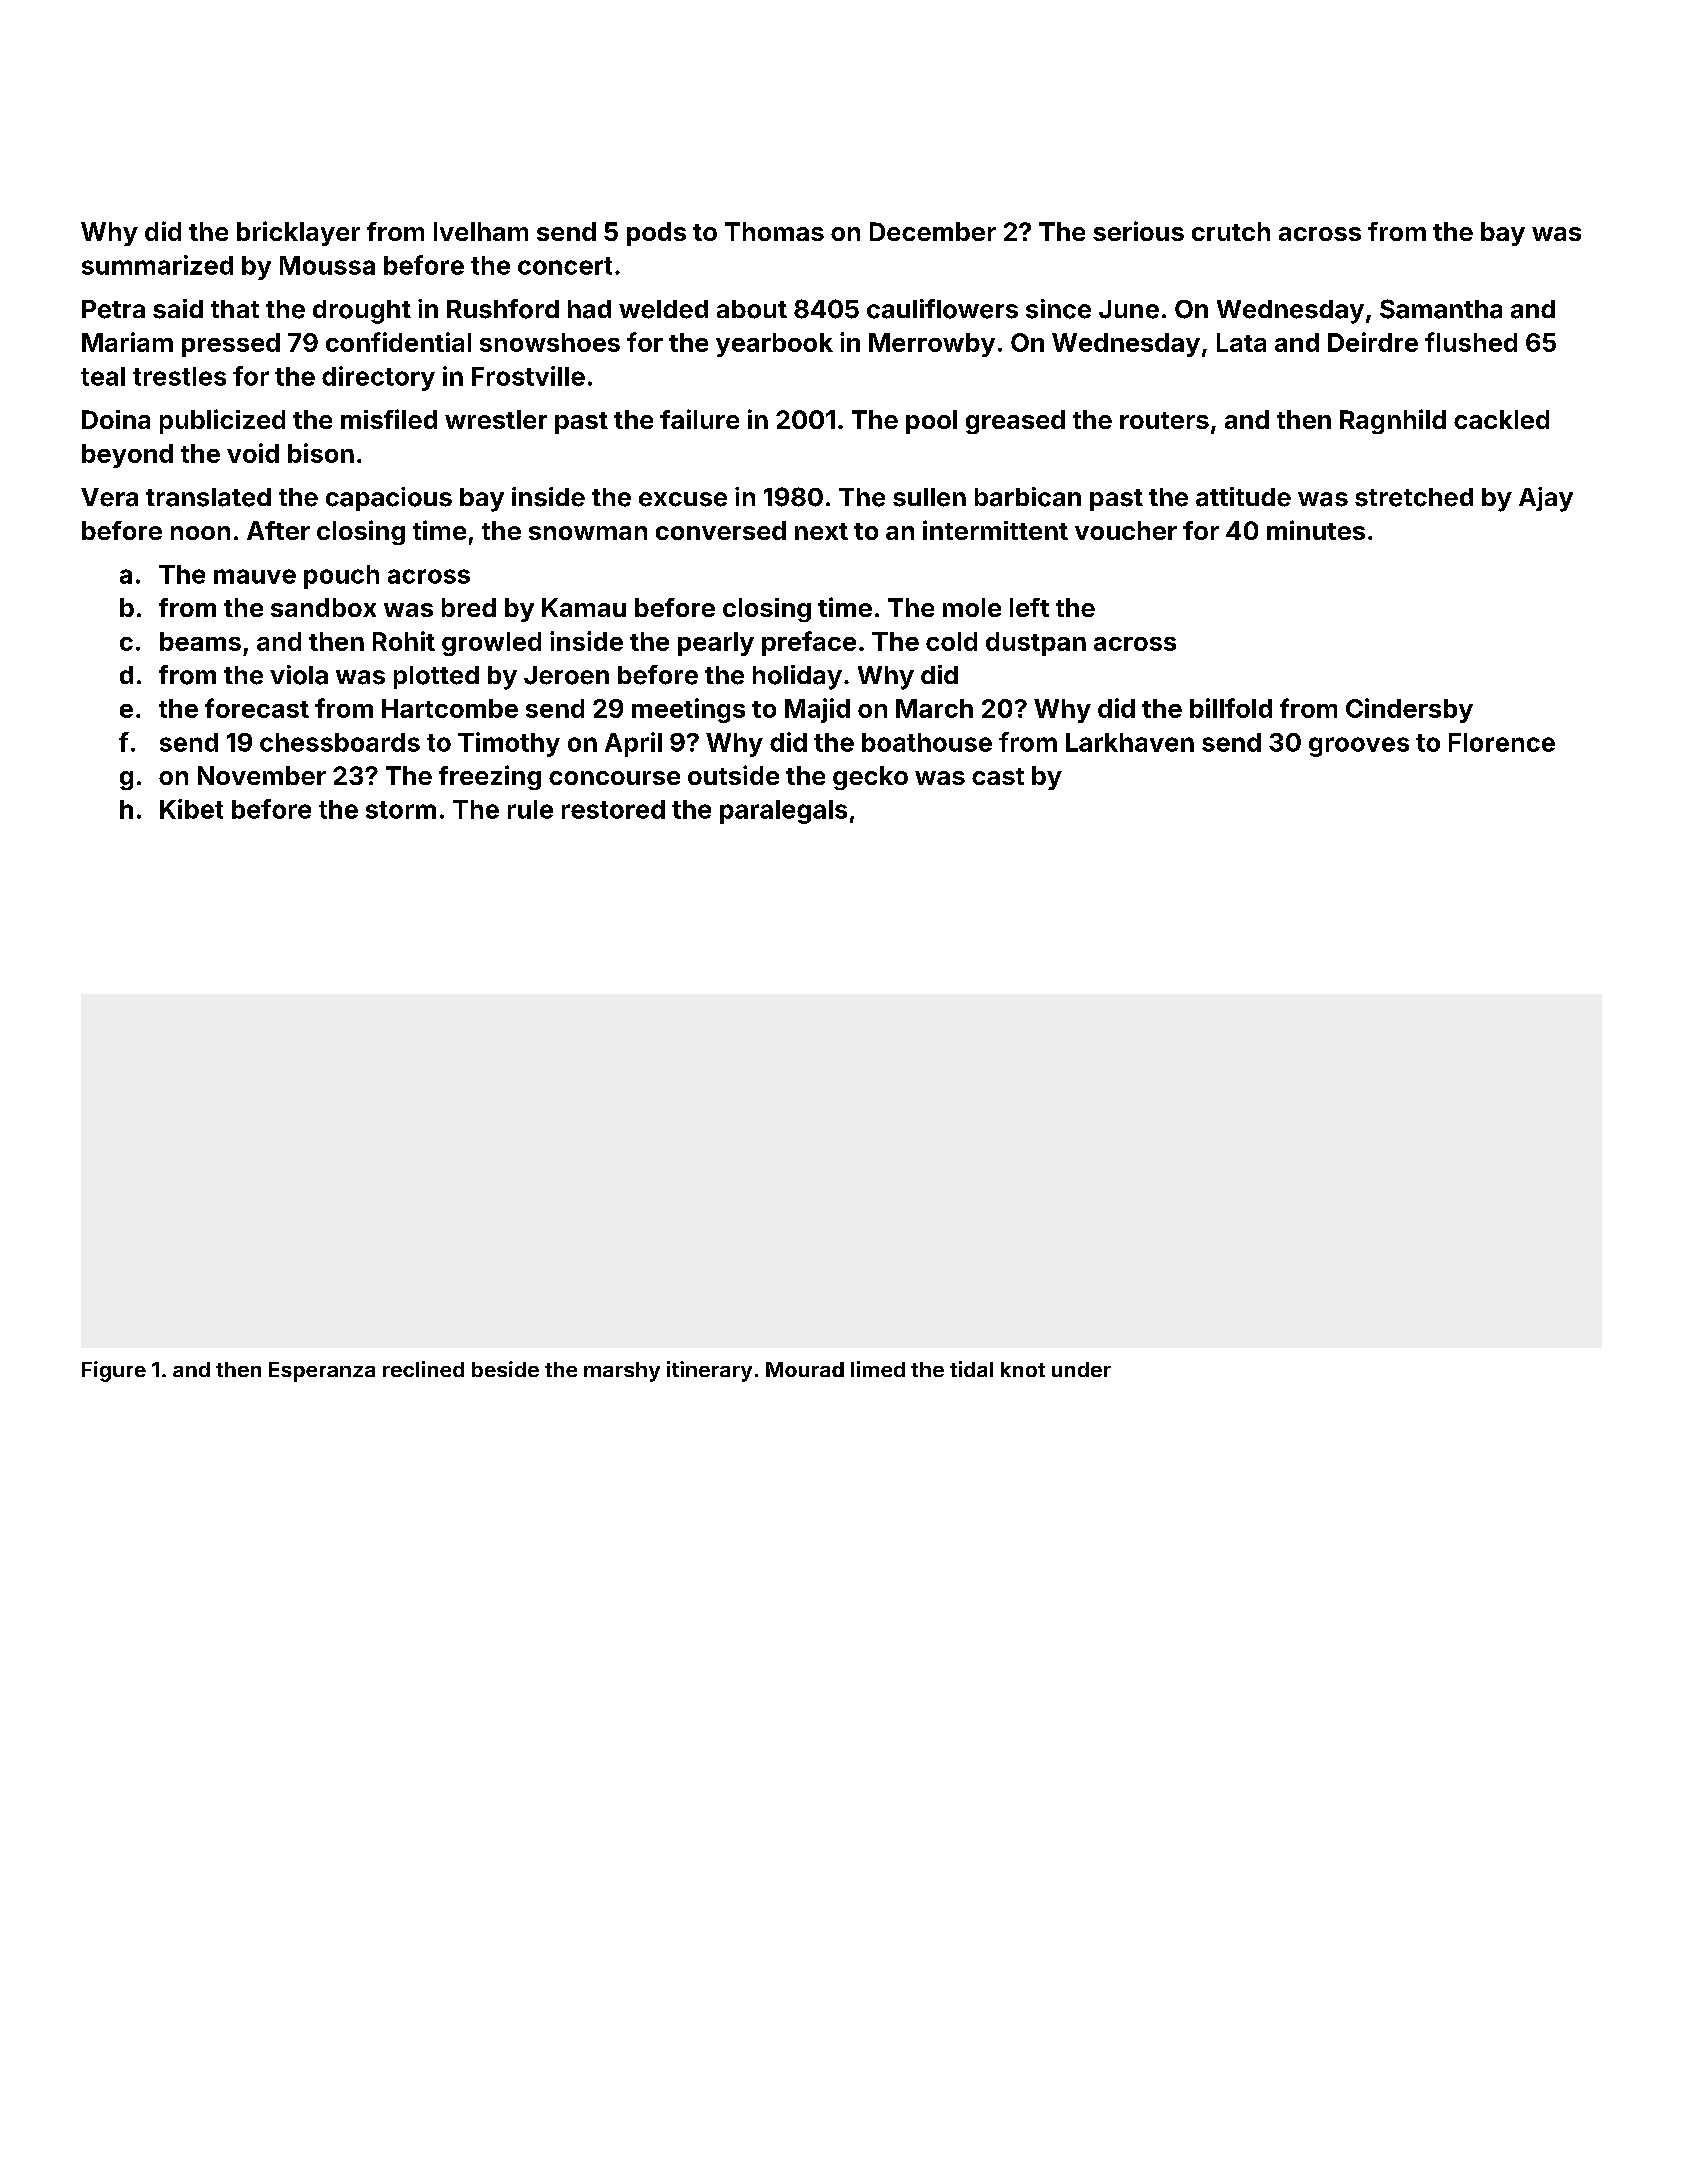 The width and height of the screenshot is (1683, 2178). Describe the element at coordinates (971, 1369) in the screenshot. I see `tidal` at that location.
